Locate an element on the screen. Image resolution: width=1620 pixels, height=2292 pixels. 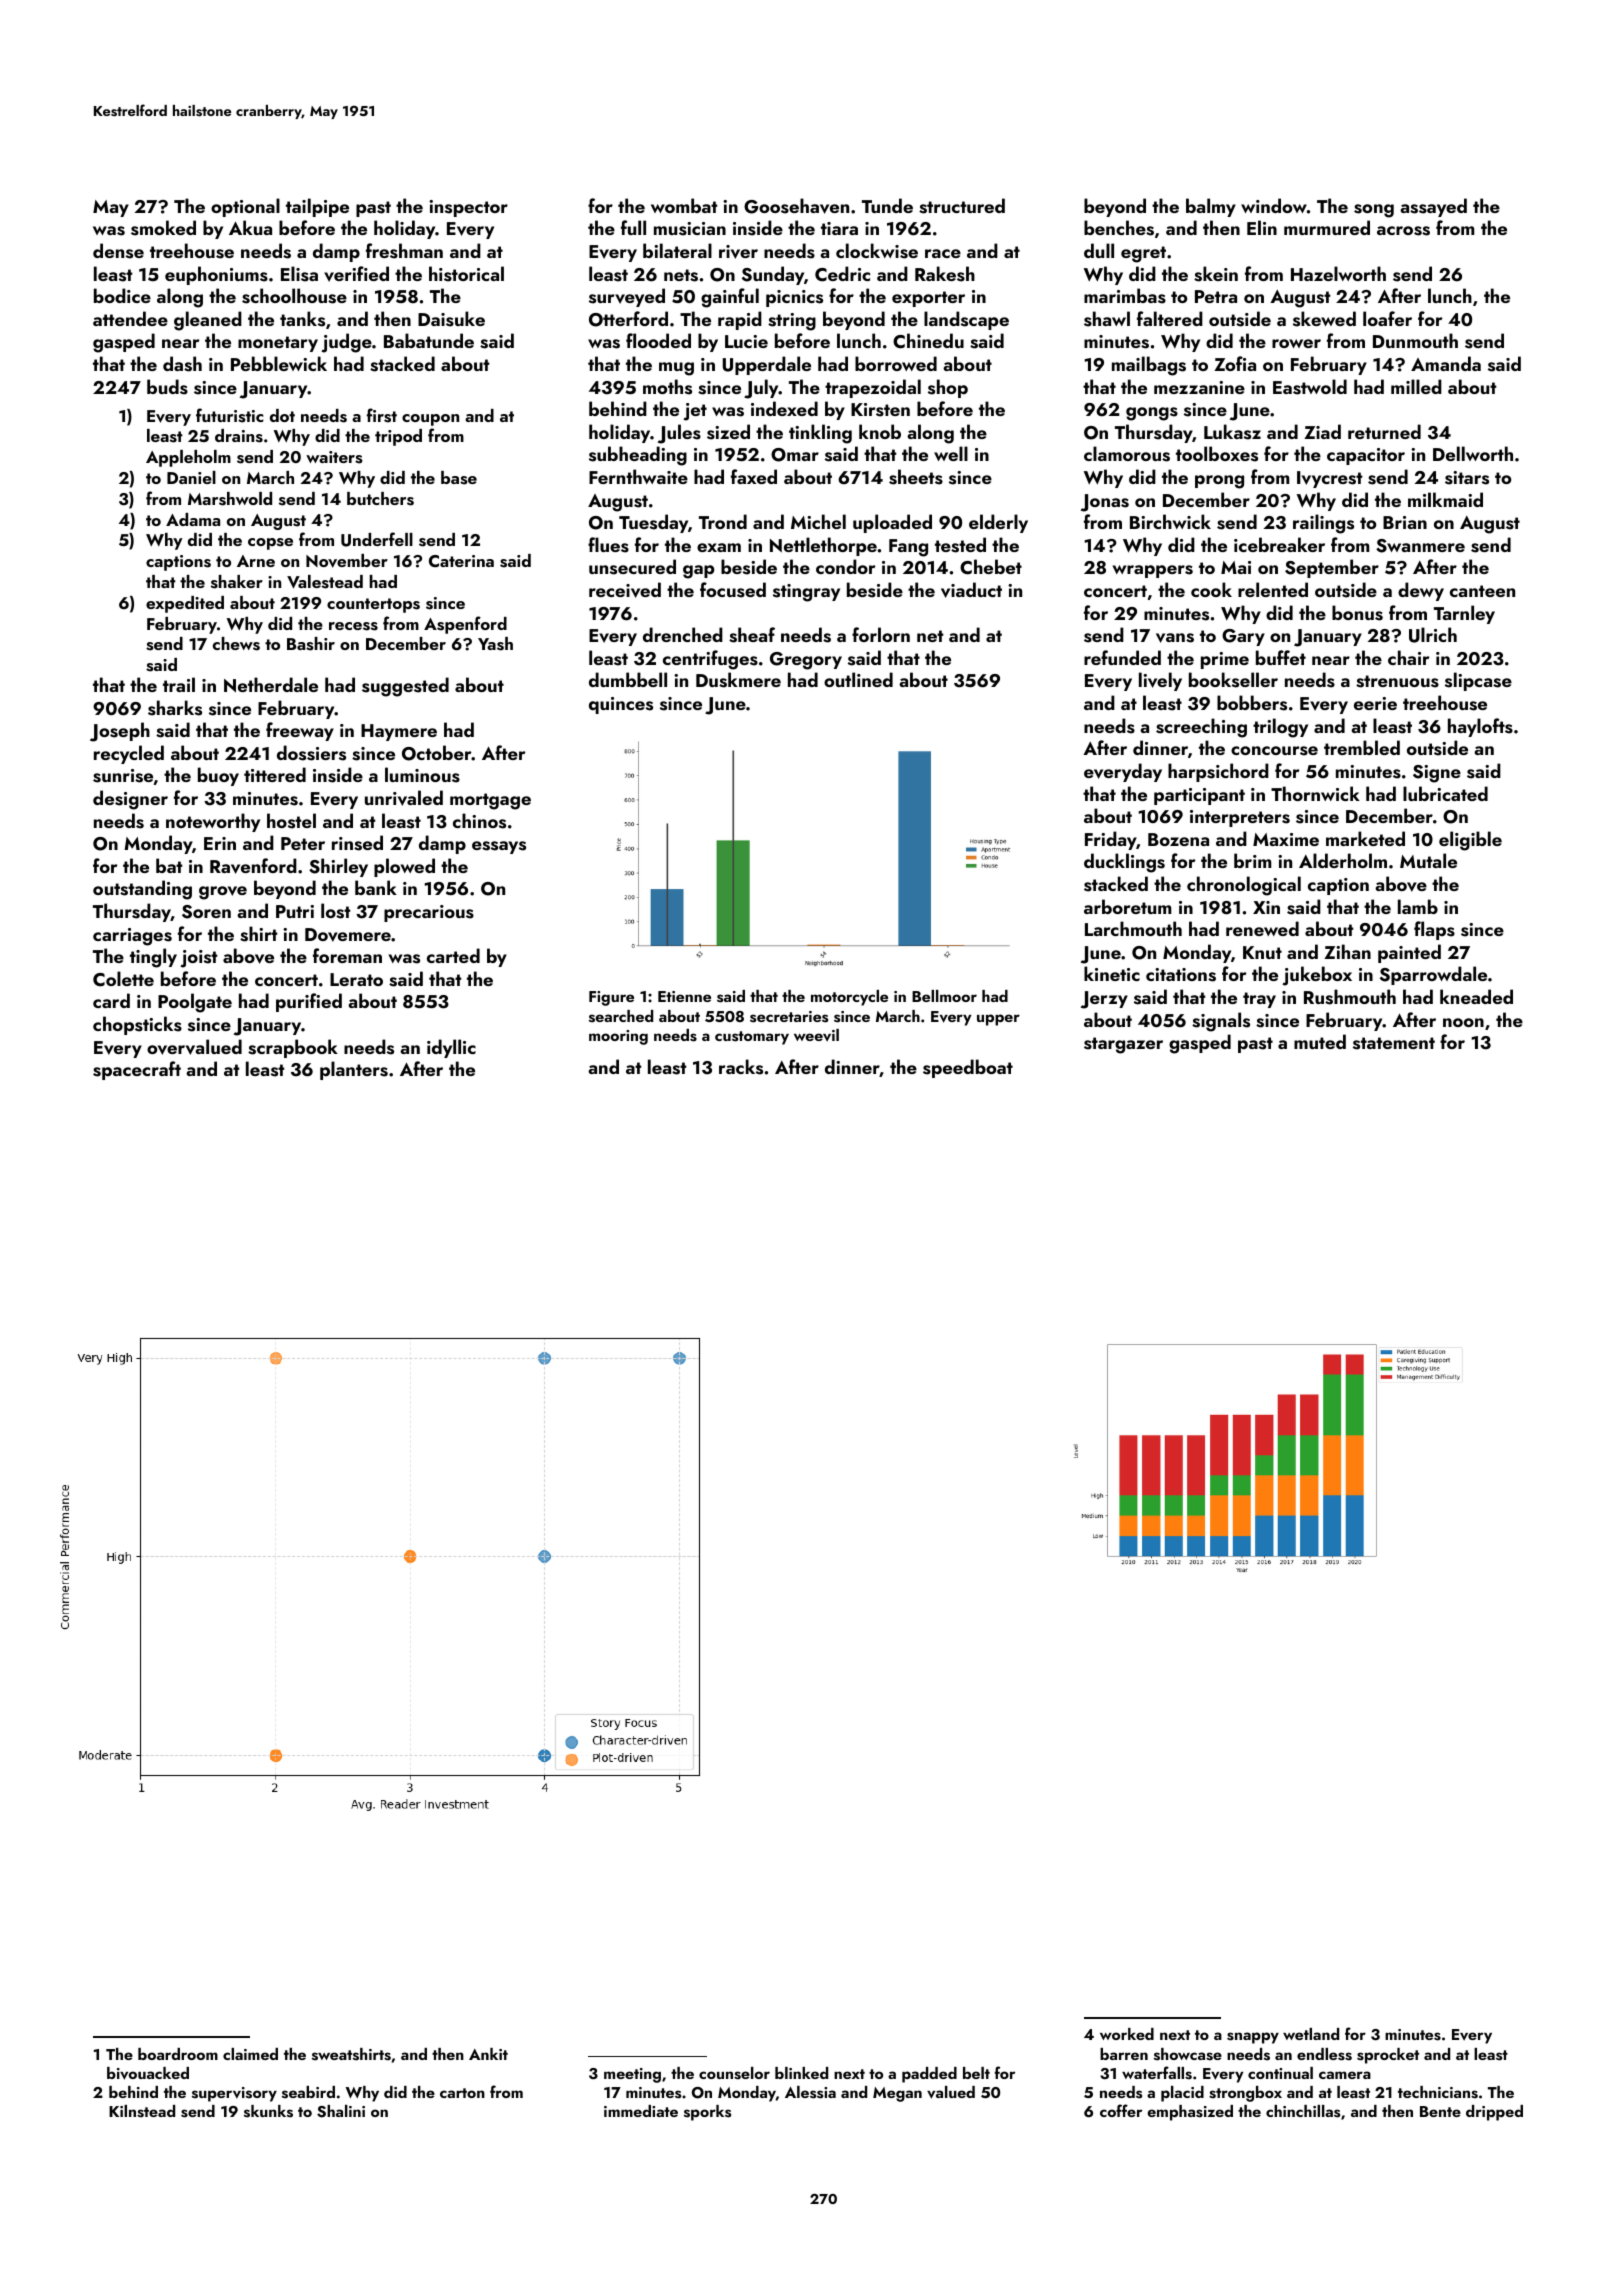
spacecraft is located at coordinates (137, 1070).
